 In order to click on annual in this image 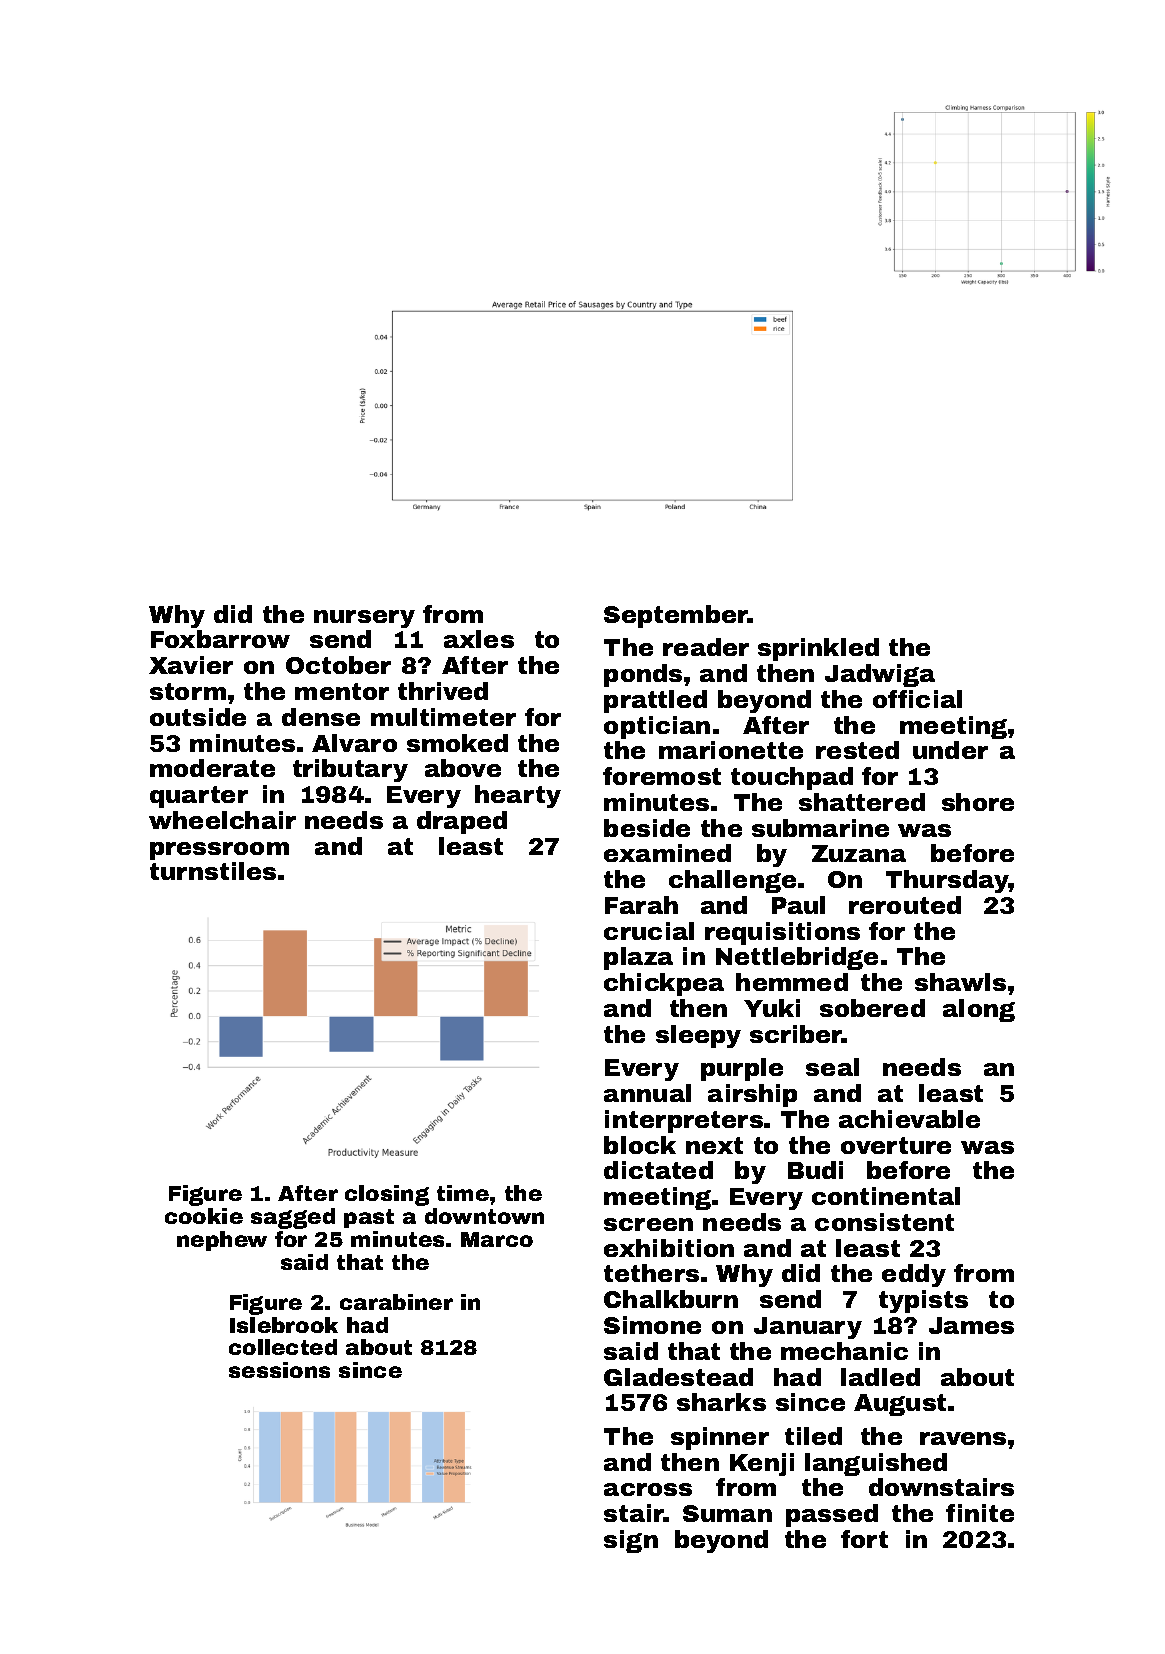, I will do `click(647, 1093)`.
